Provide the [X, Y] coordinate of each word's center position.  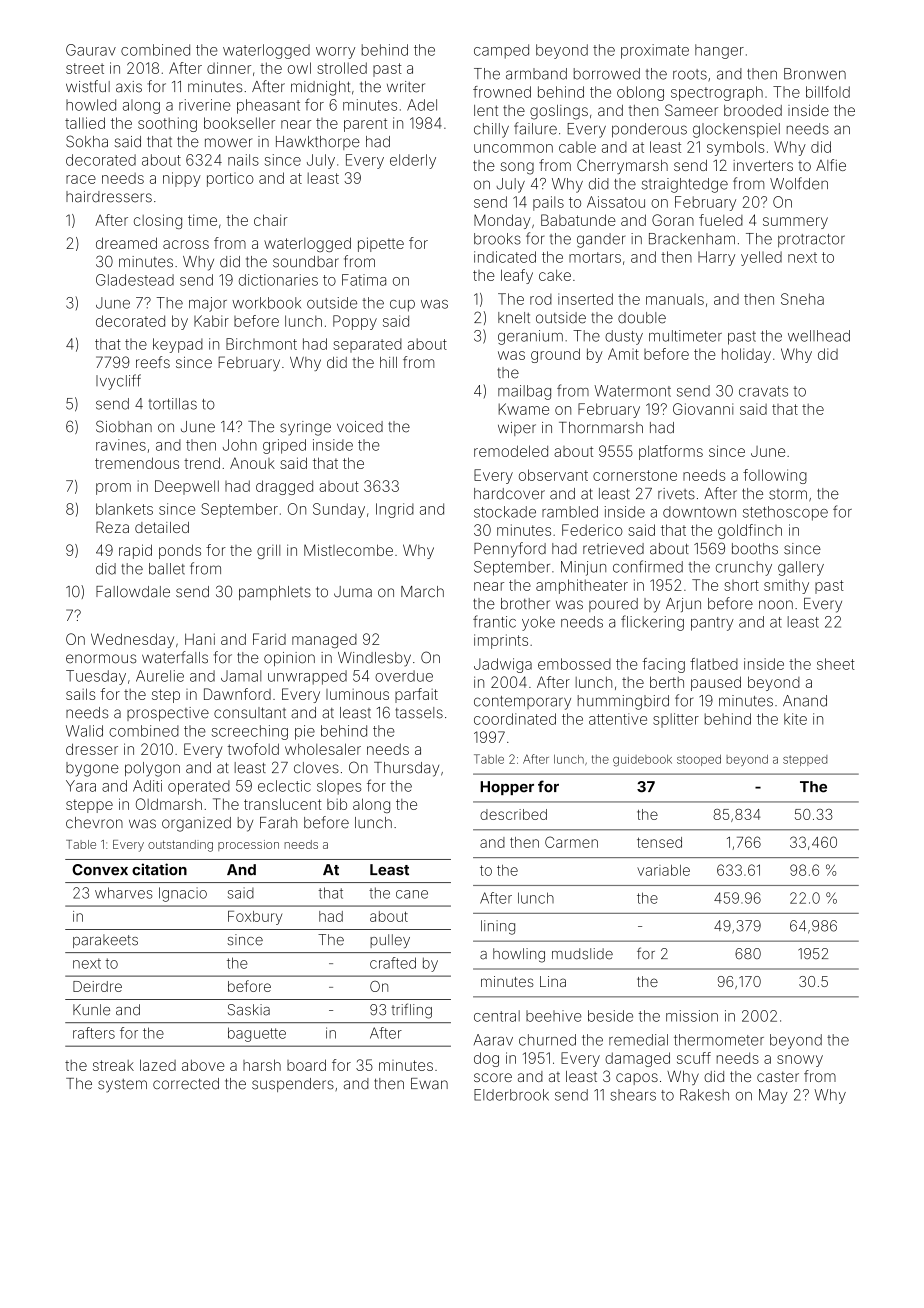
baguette [257, 1034]
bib [337, 804]
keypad [178, 345]
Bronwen [815, 74]
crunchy [744, 568]
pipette [381, 244]
